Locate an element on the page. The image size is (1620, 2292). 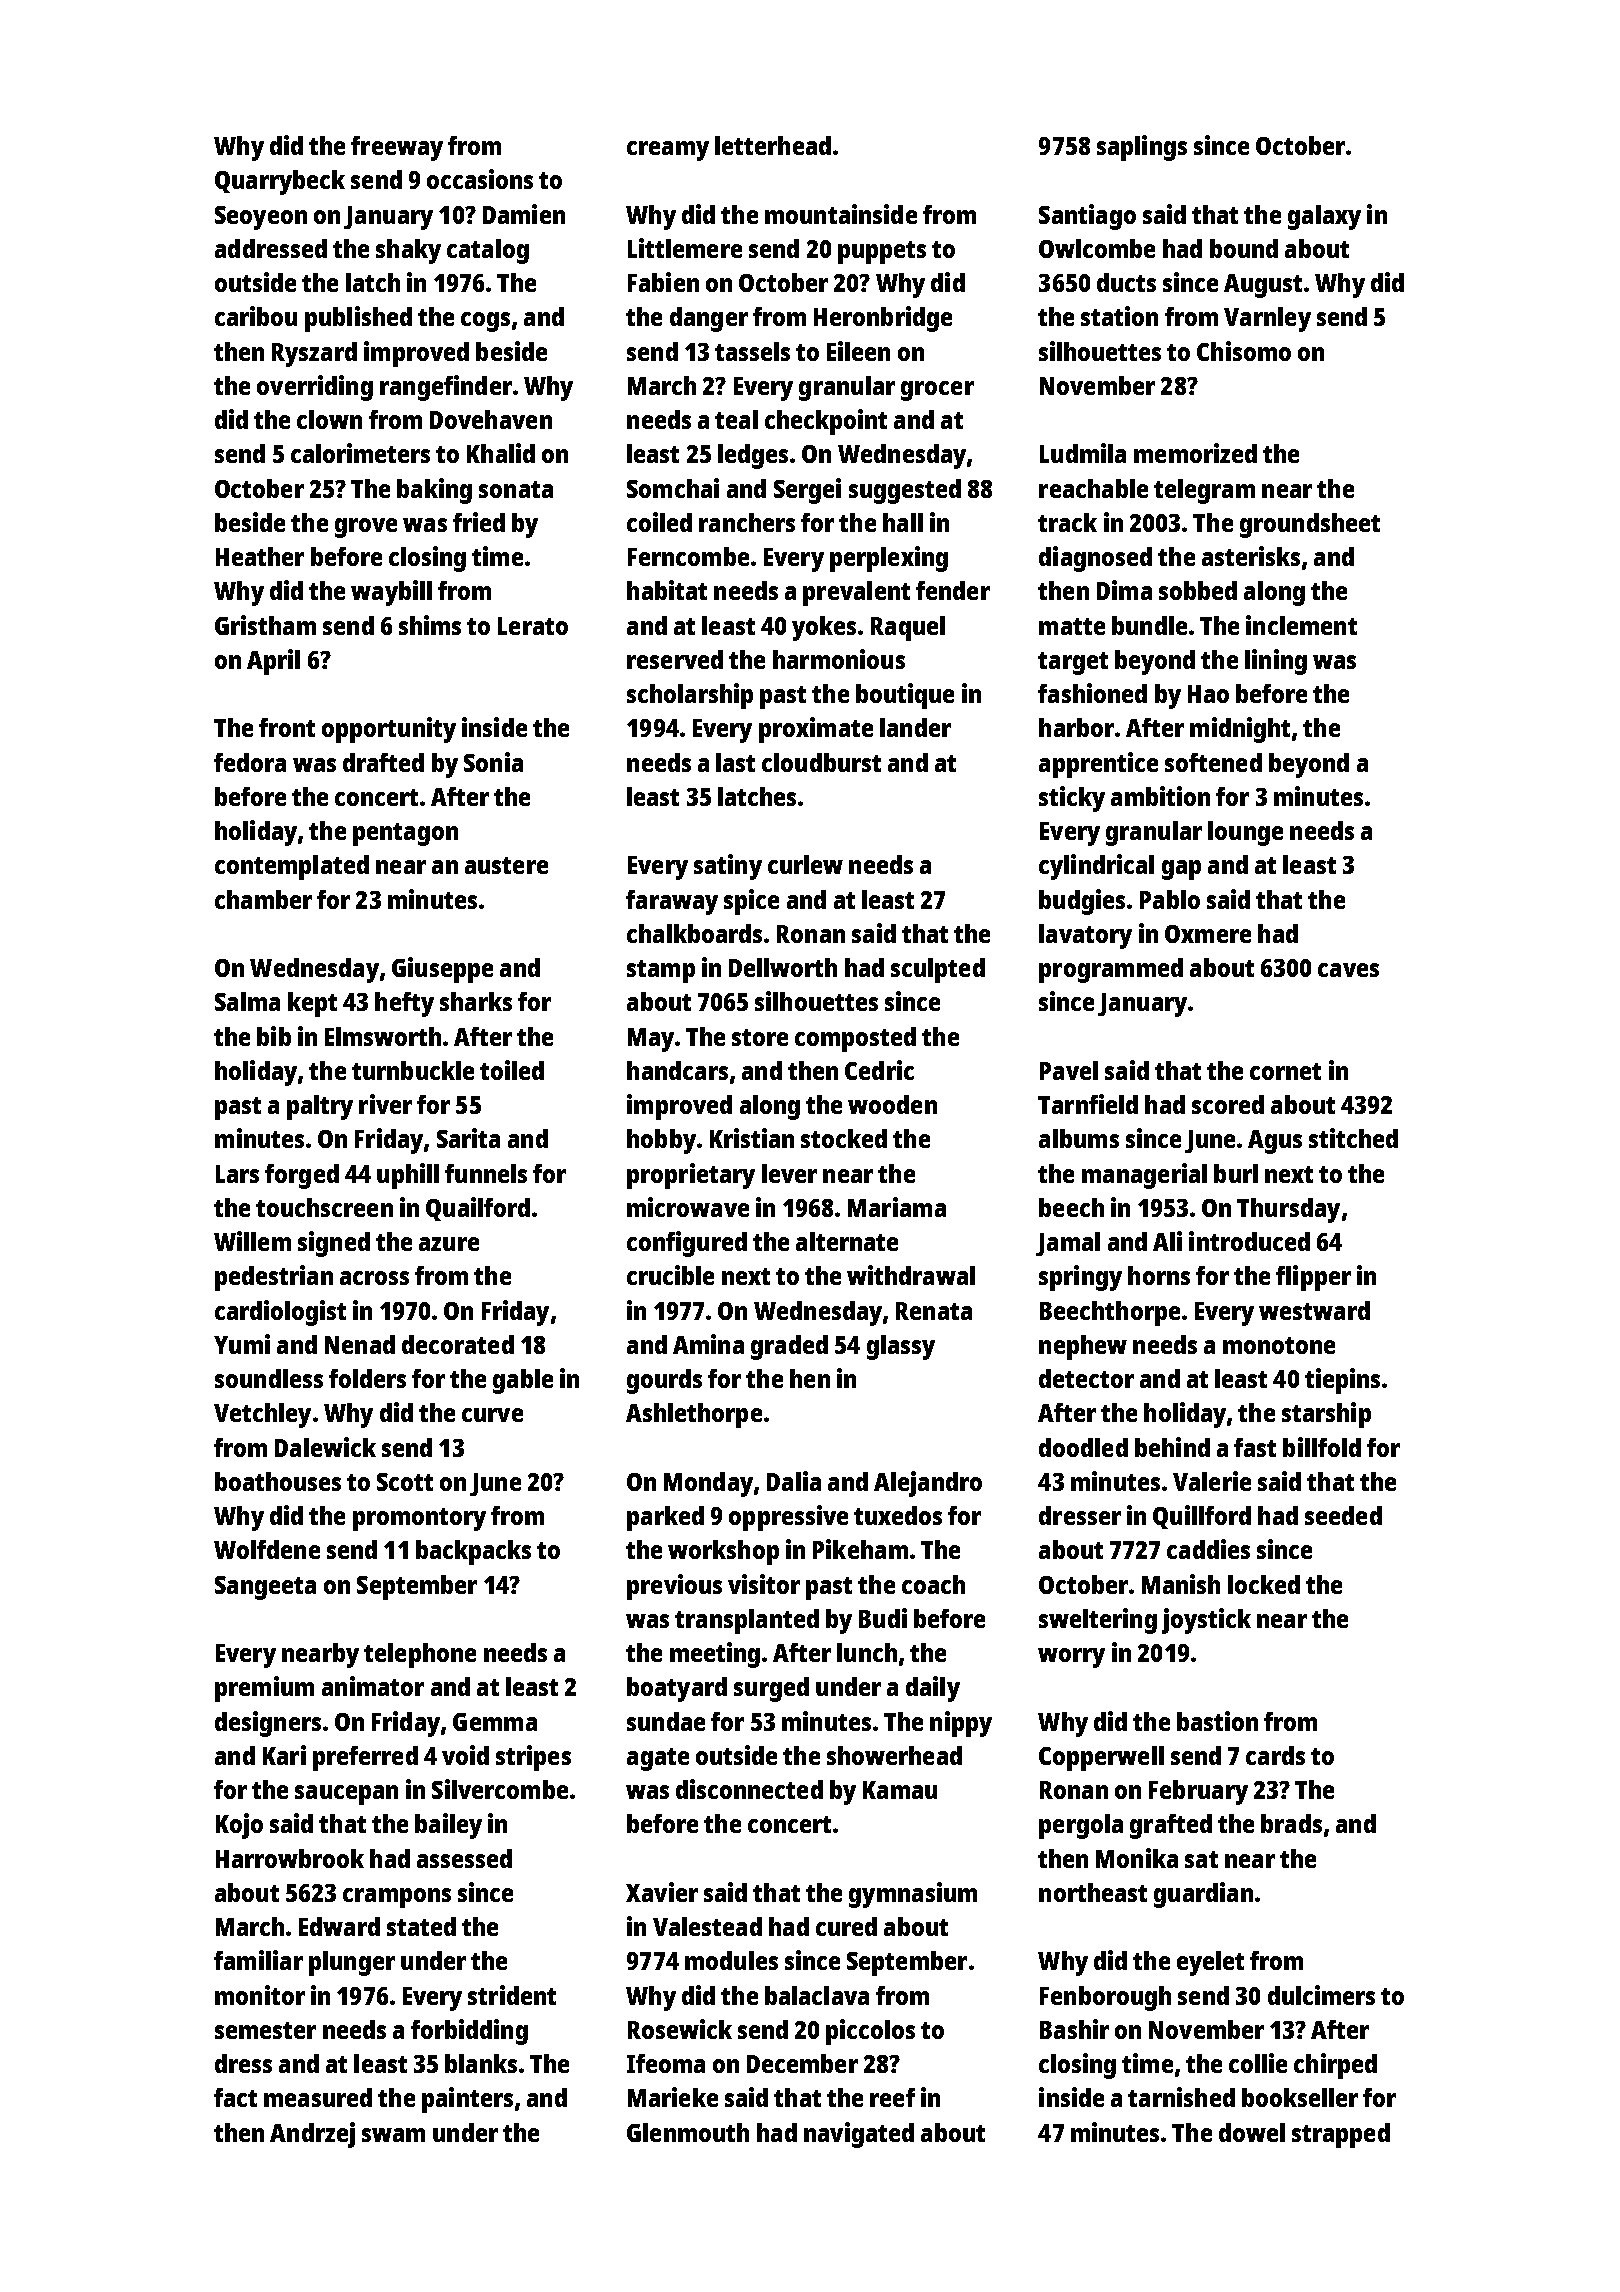
letterhead is located at coordinates (773, 145).
